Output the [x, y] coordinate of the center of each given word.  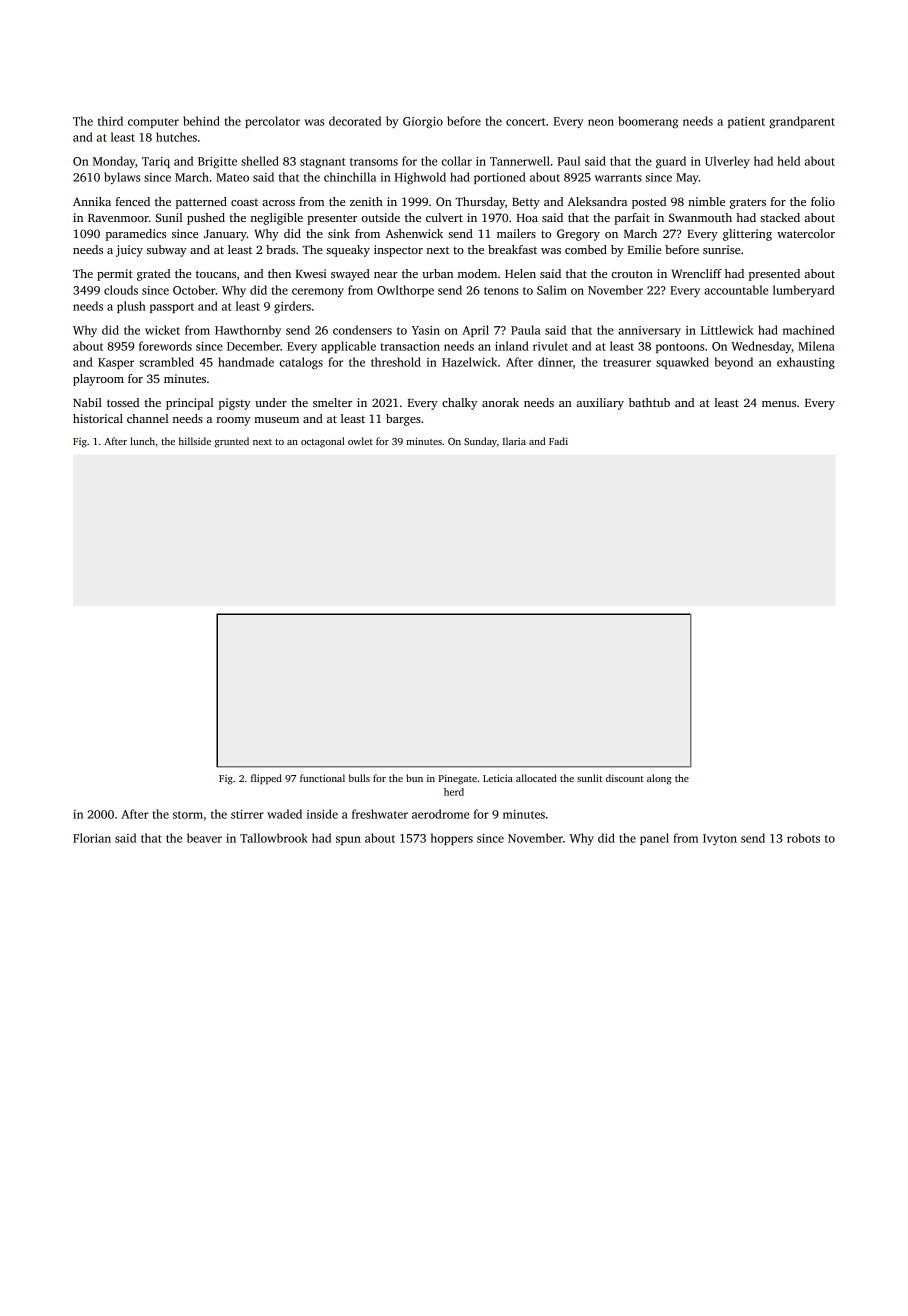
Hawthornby [248, 331]
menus [779, 404]
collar [456, 161]
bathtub [649, 402]
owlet [360, 441]
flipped [266, 779]
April [475, 331]
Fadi [558, 441]
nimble [706, 201]
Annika [92, 201]
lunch [142, 441]
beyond [734, 363]
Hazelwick [469, 362]
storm [188, 815]
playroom [98, 380]
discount [625, 778]
